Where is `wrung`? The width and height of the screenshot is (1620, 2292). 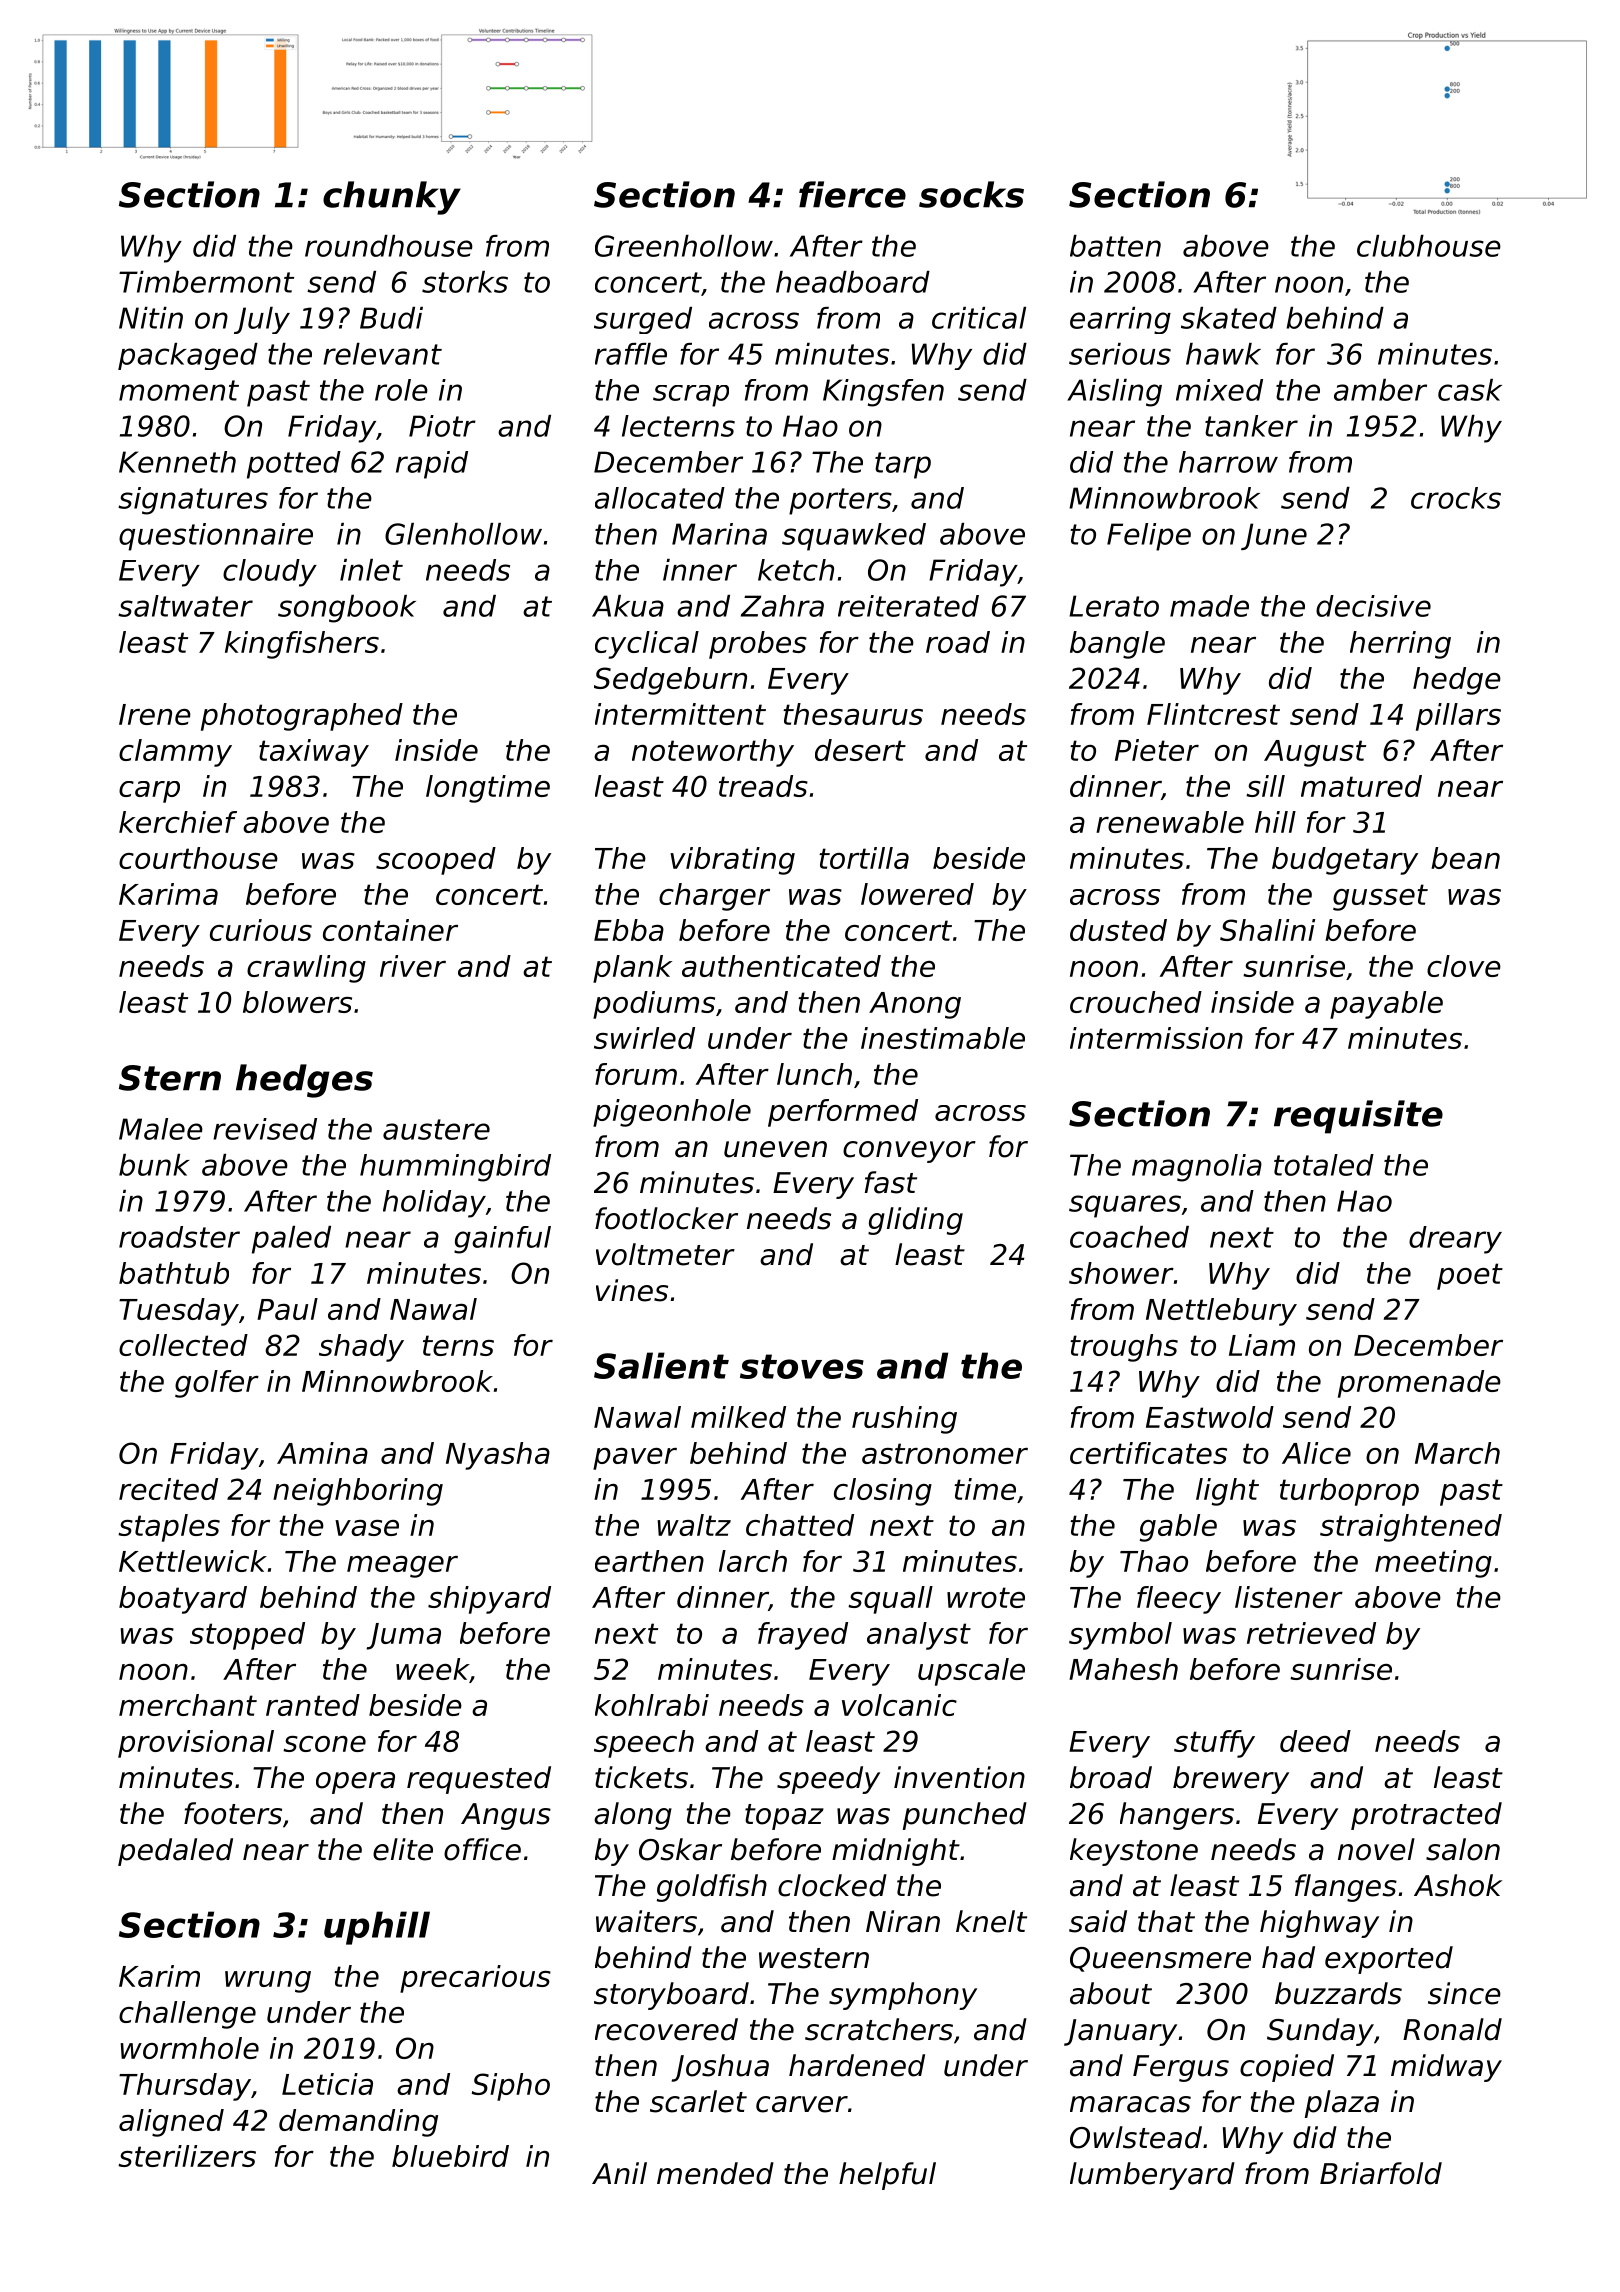
wrung is located at coordinates (268, 1982).
